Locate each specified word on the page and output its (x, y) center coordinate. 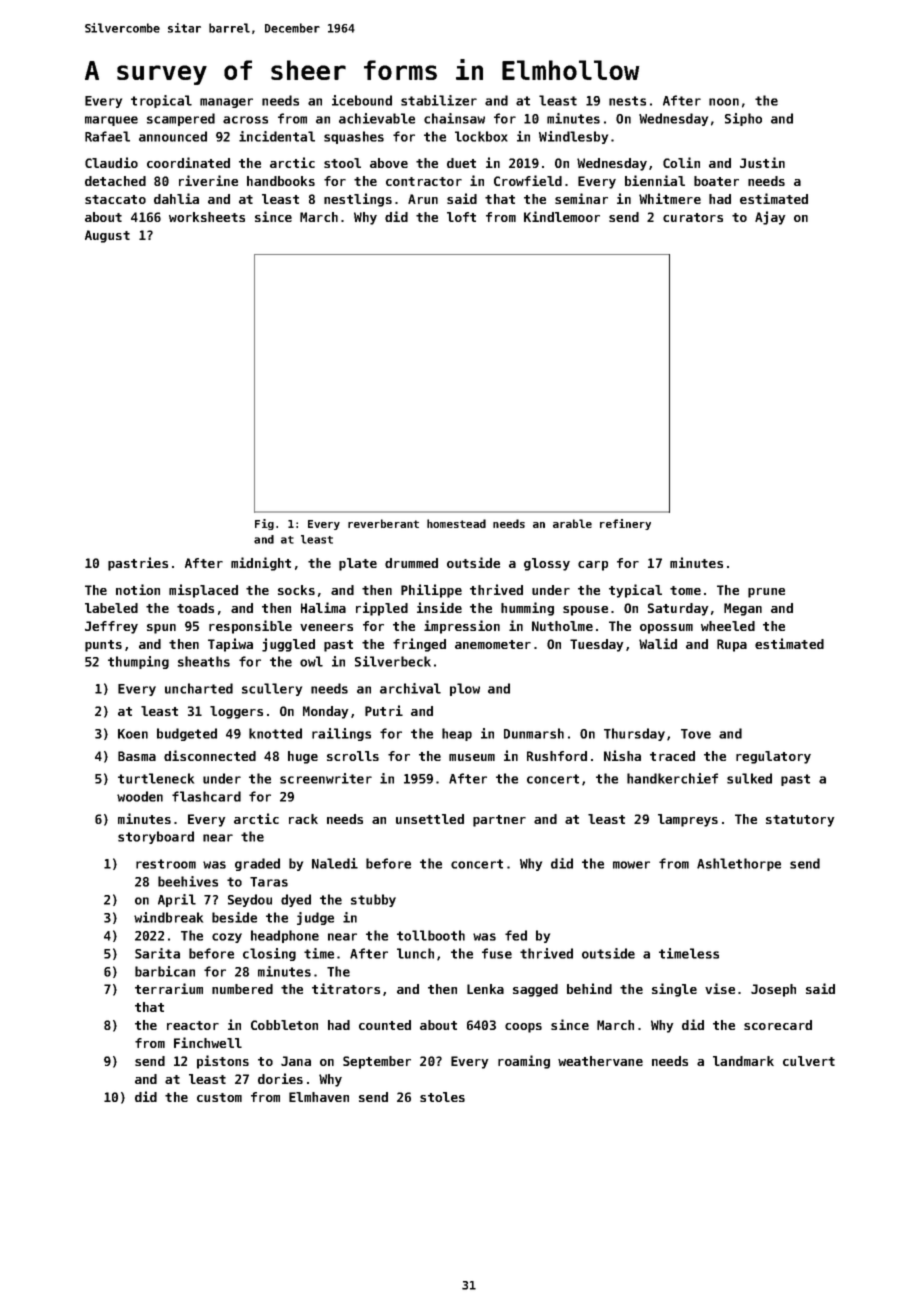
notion (138, 589)
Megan (743, 609)
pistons (223, 1062)
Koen (133, 734)
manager (226, 103)
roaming (524, 1062)
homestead (456, 523)
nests (627, 101)
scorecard (778, 1025)
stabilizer (439, 100)
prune (766, 593)
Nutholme (562, 626)
